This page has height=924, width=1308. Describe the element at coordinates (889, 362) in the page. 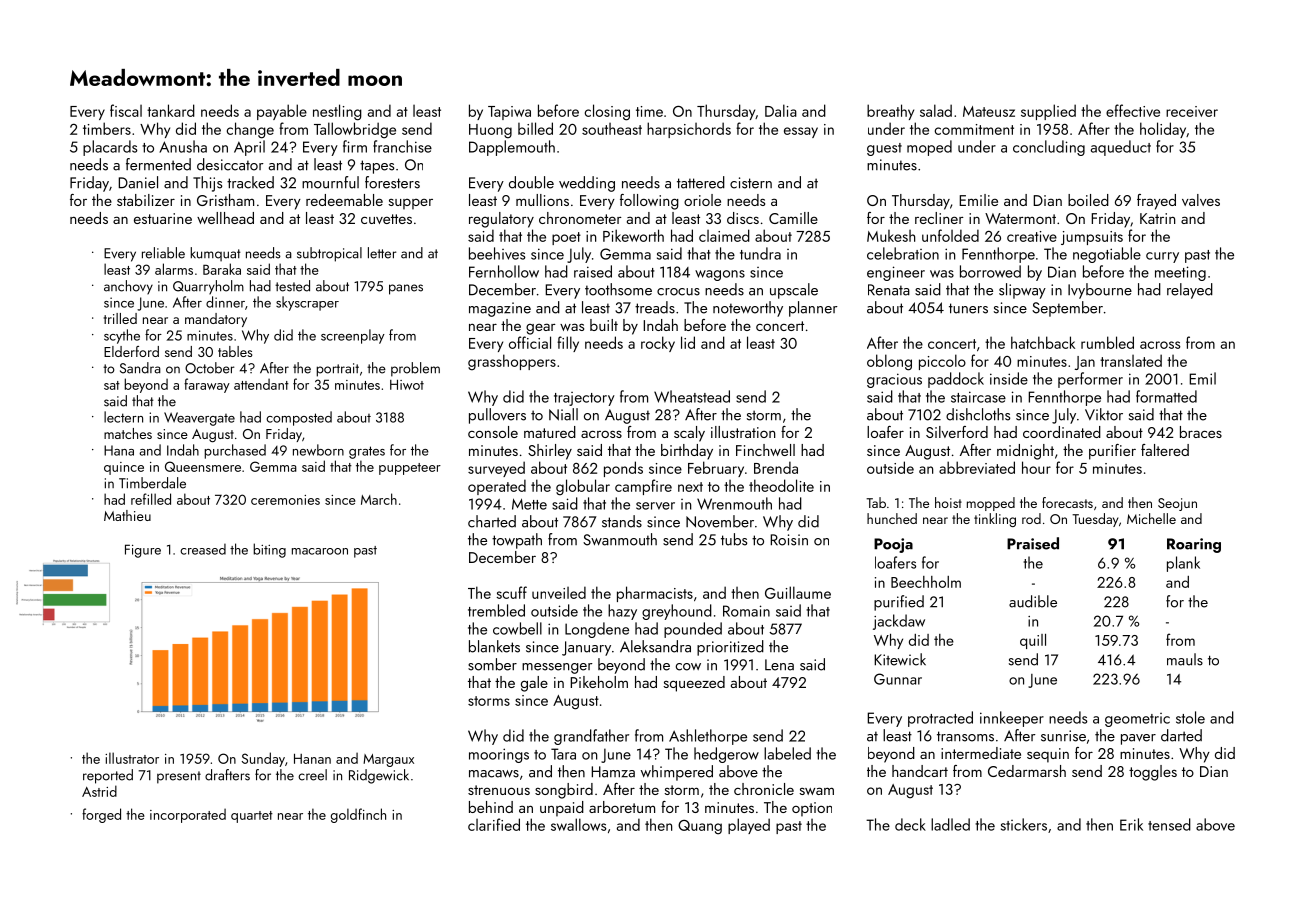

I see `oblong` at that location.
